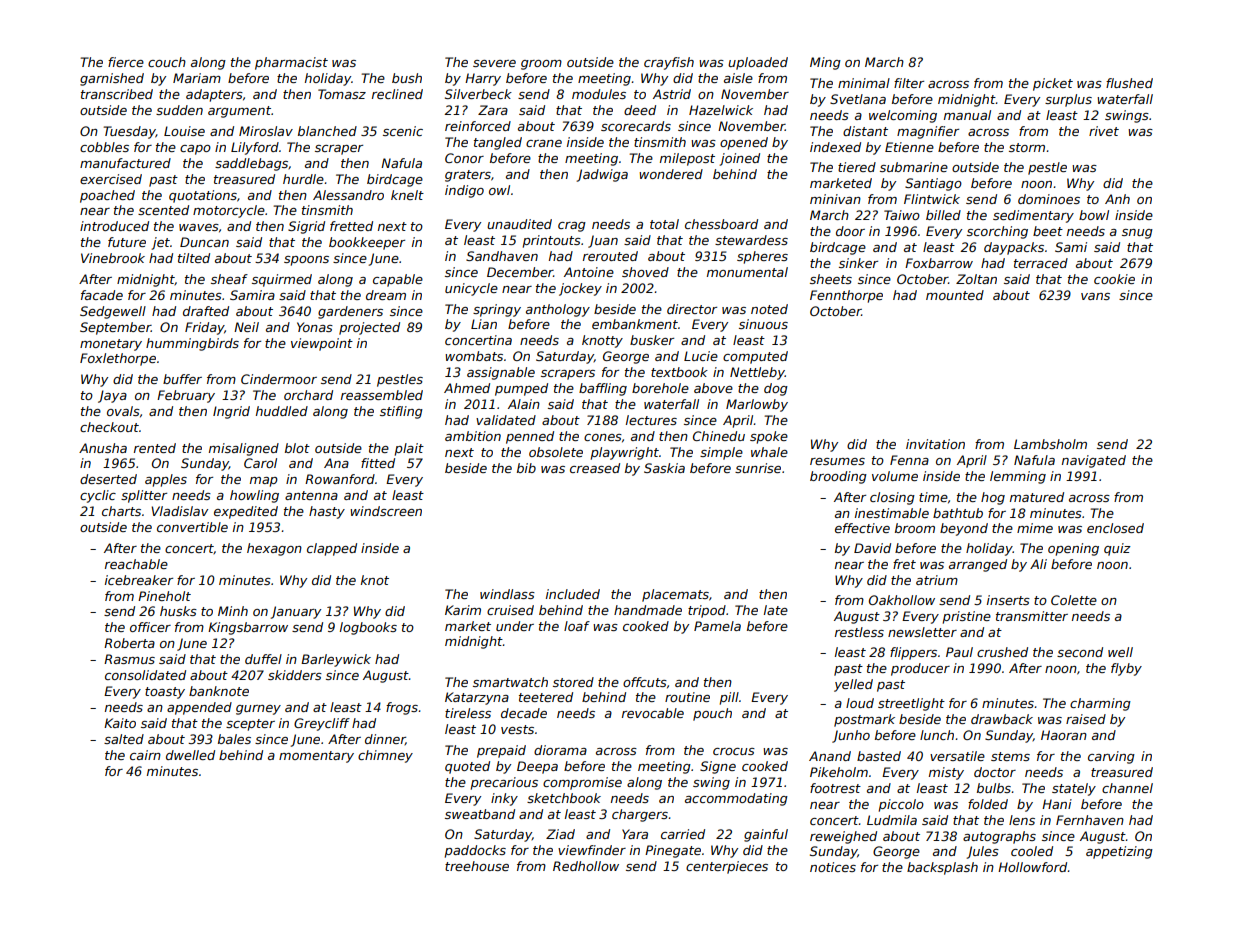  Describe the element at coordinates (1050, 444) in the page. I see `Lambsholm` at that location.
